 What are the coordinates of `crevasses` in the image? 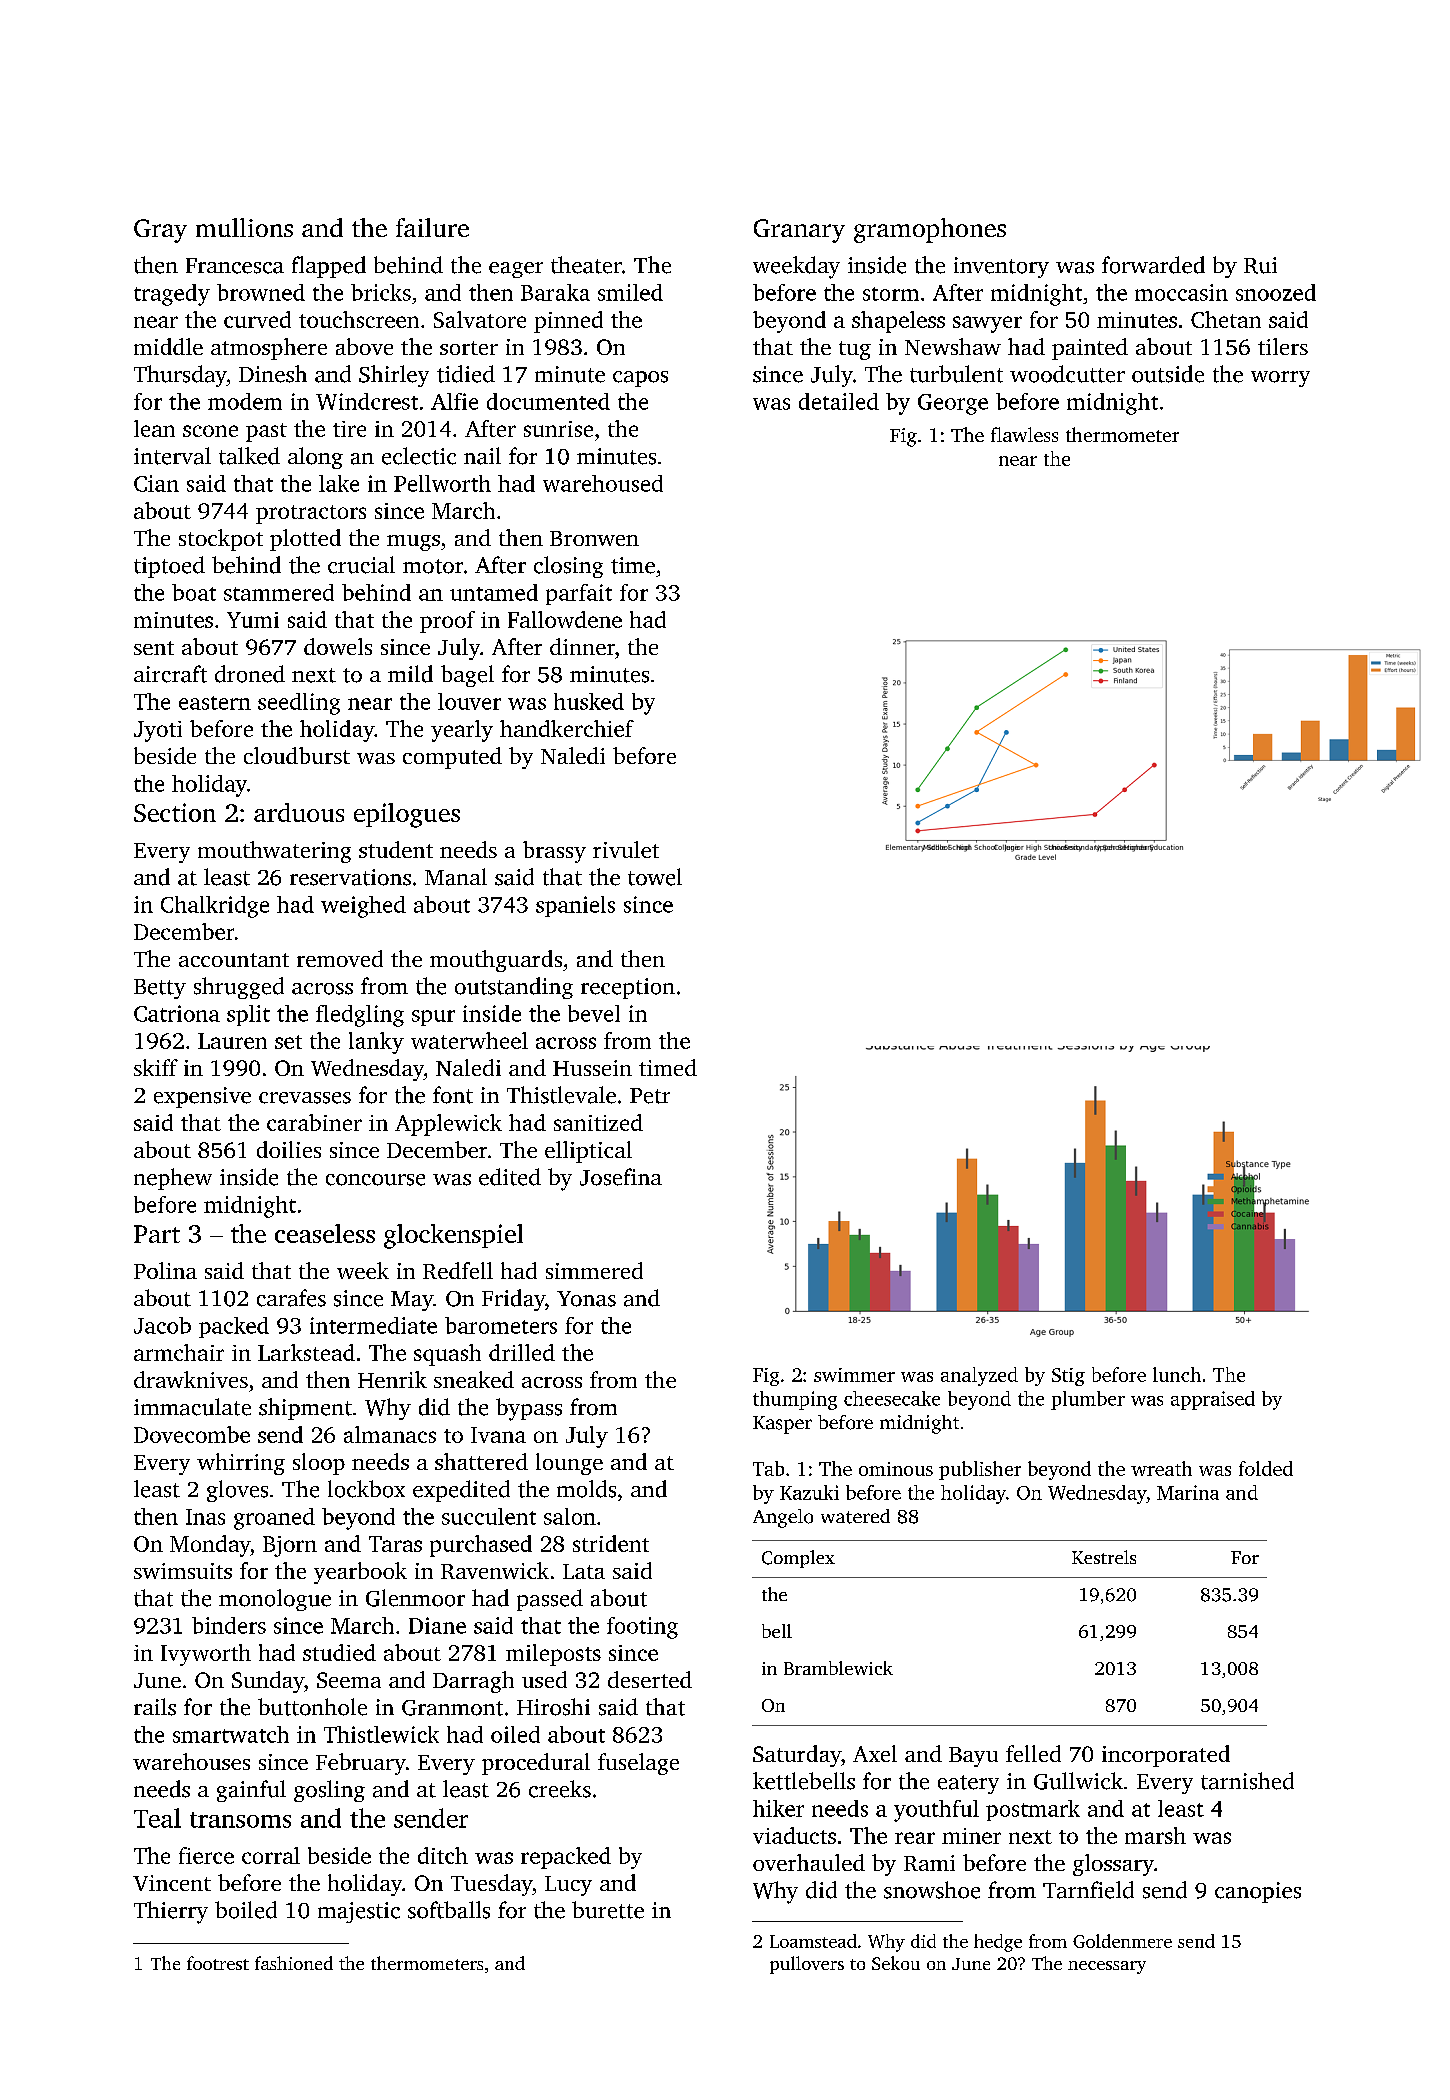 It's located at (305, 1098).
